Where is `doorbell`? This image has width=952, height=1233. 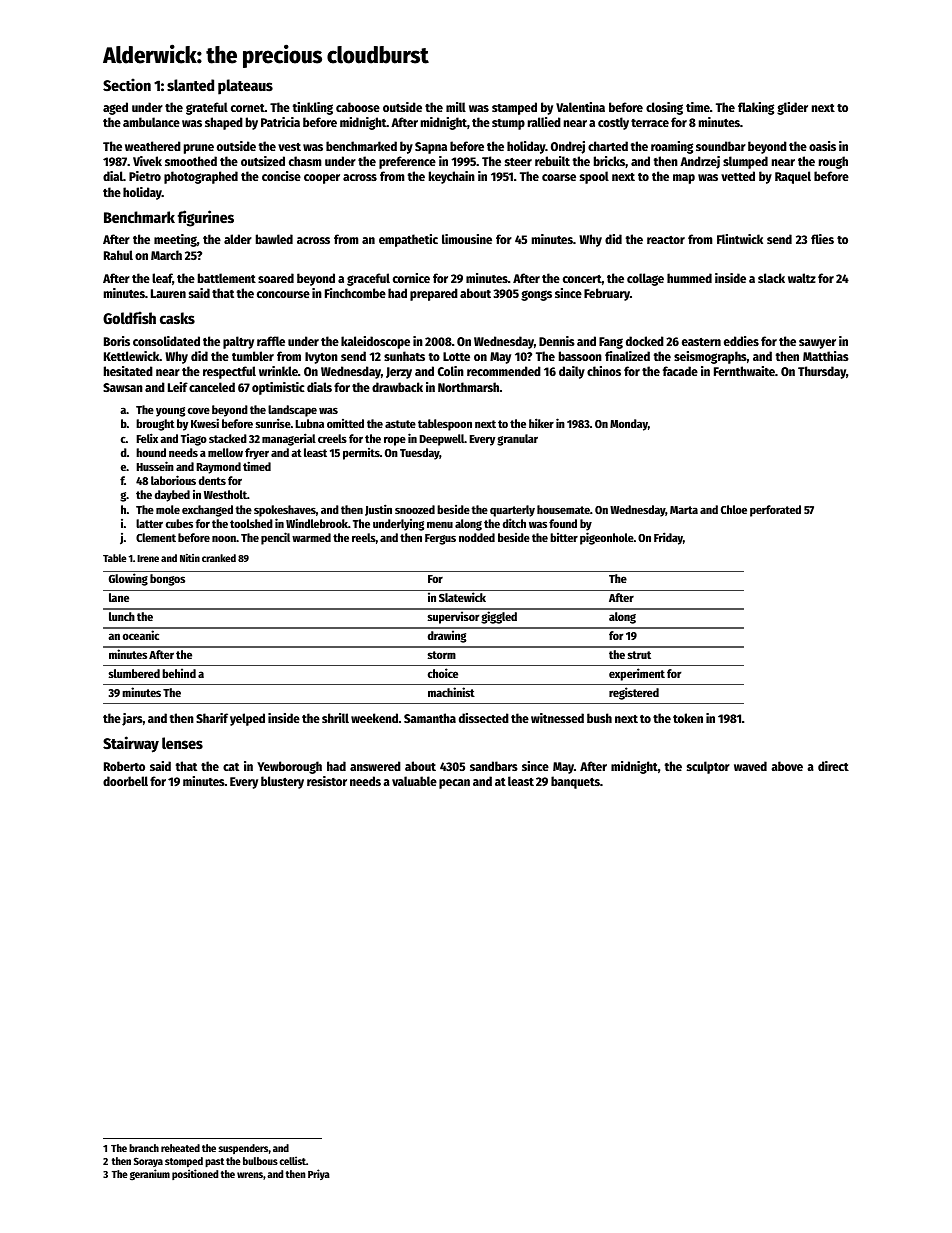
doorbell is located at coordinates (125, 781).
